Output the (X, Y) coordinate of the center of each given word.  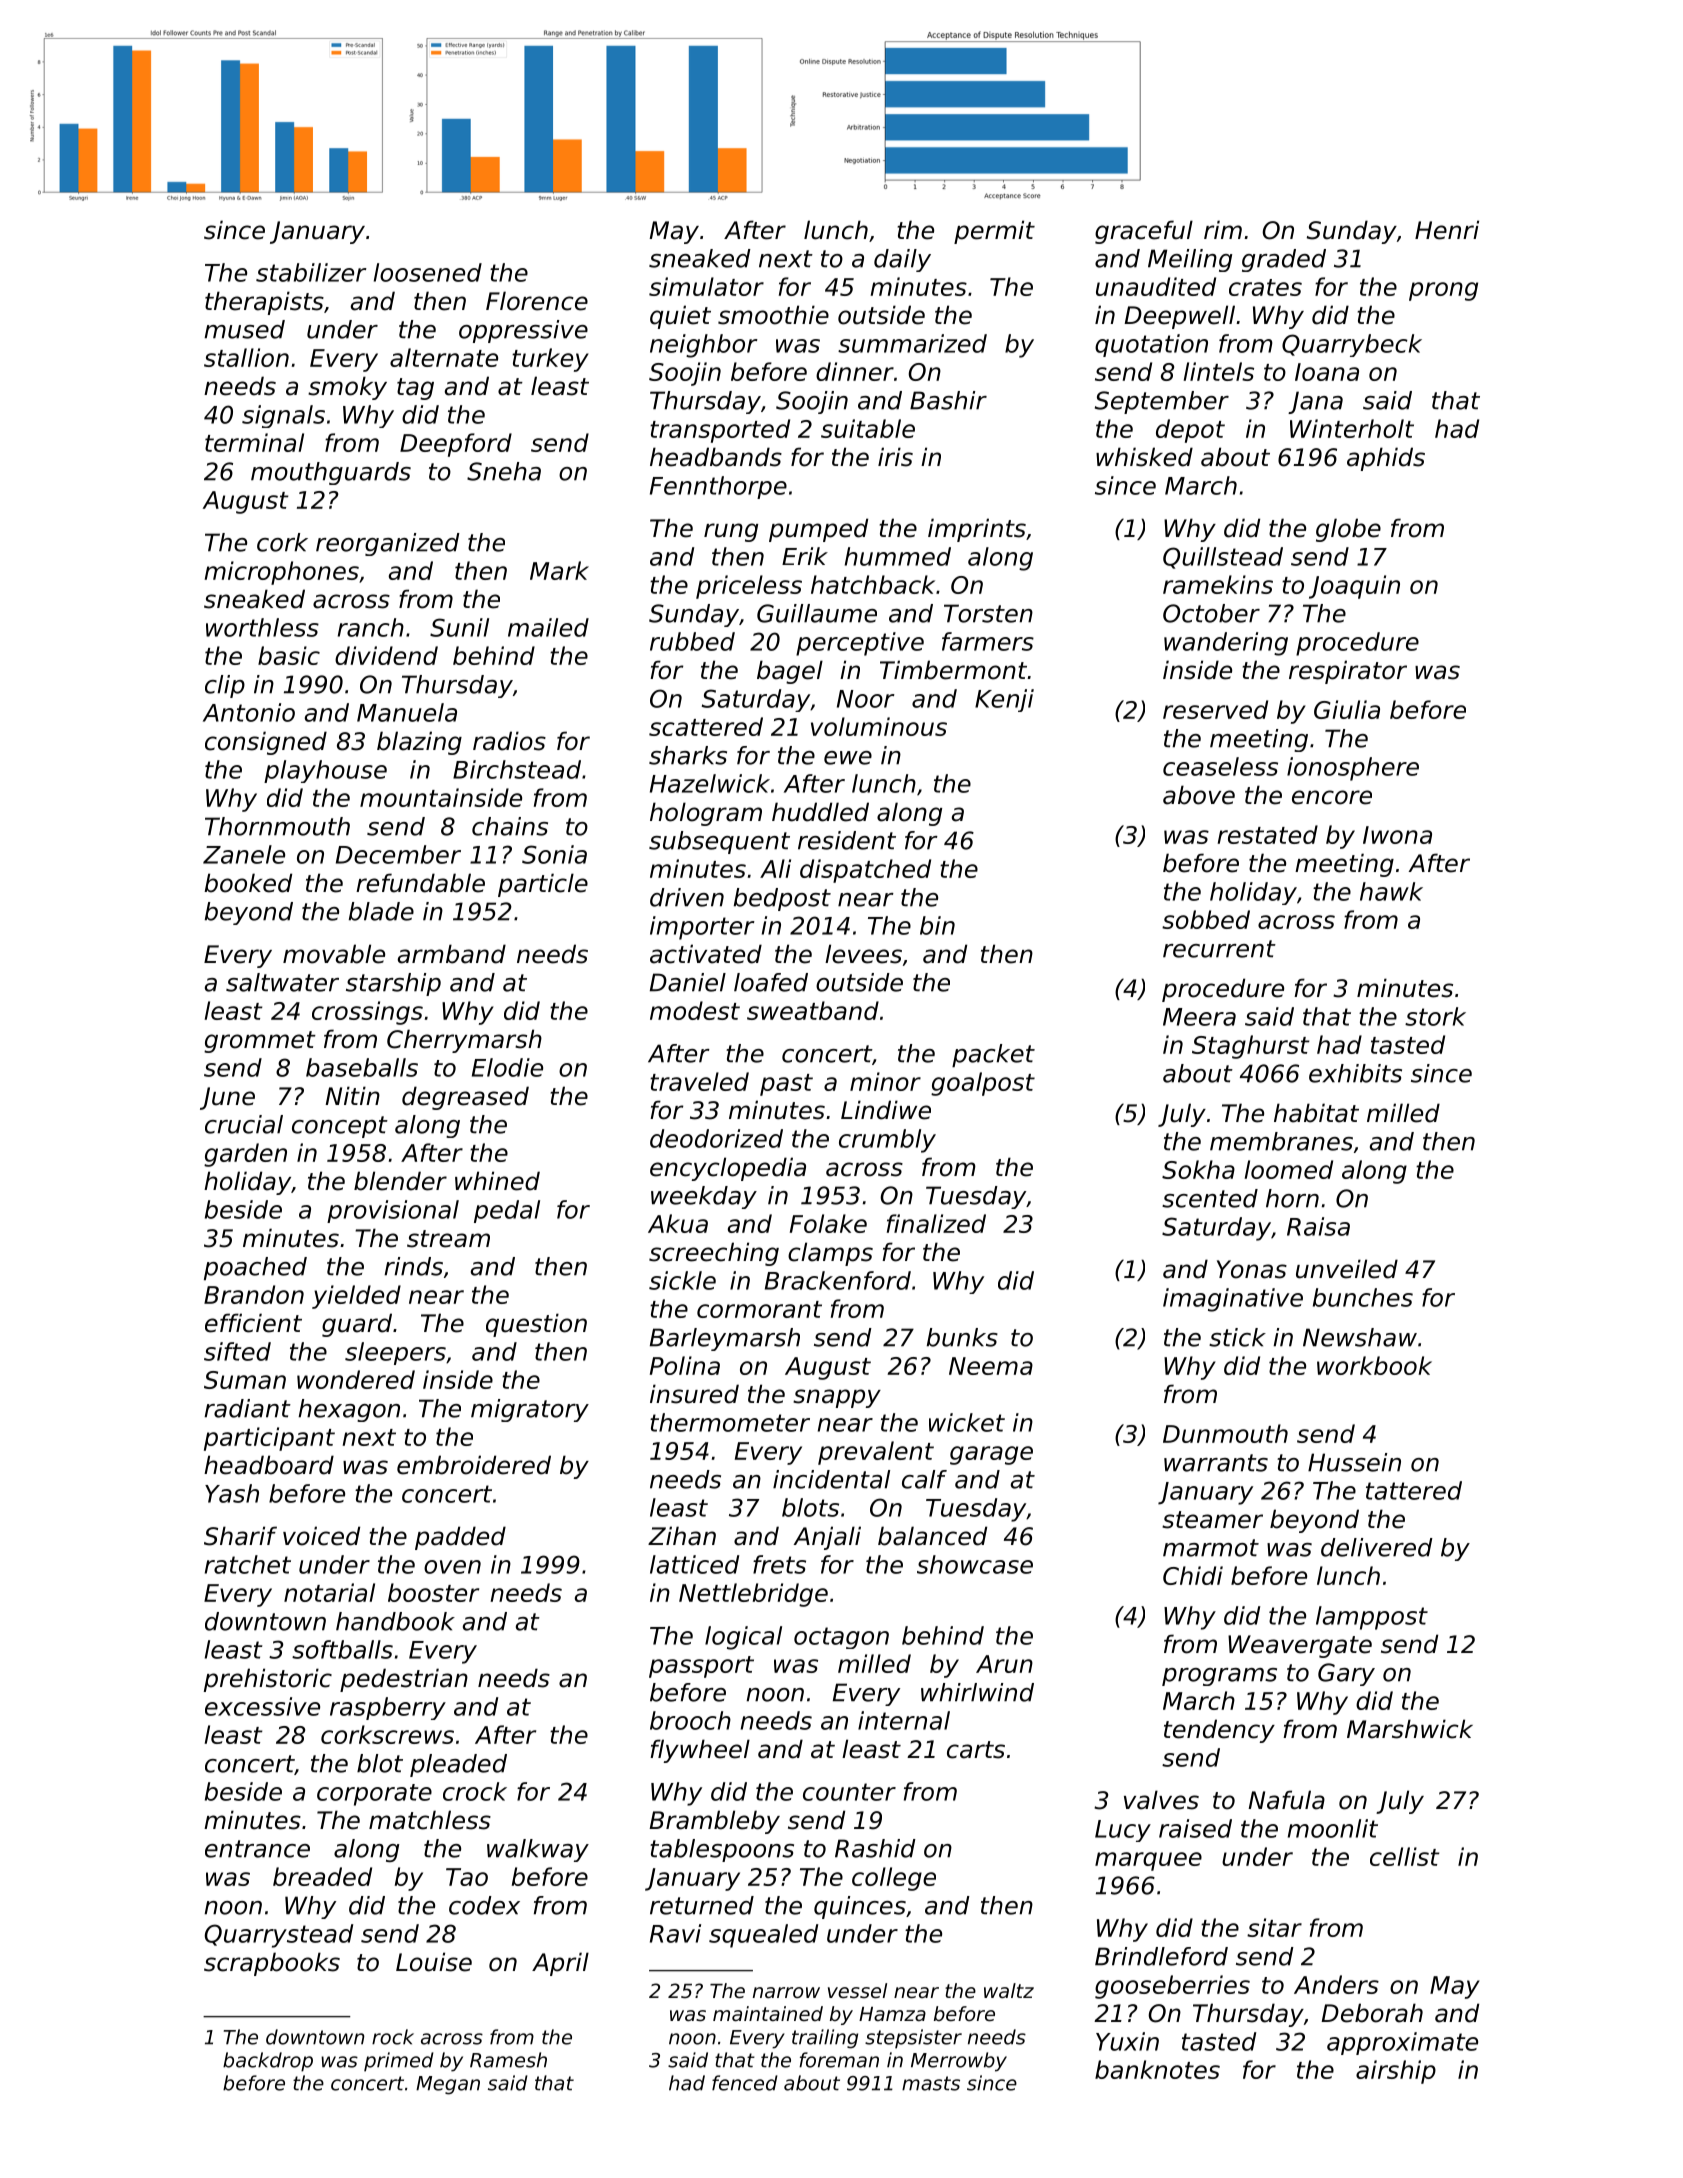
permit (994, 232)
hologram (706, 814)
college (894, 1879)
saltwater (282, 982)
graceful (1144, 232)
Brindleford (1161, 1956)
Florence (537, 301)
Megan (448, 2085)
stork (1435, 1016)
